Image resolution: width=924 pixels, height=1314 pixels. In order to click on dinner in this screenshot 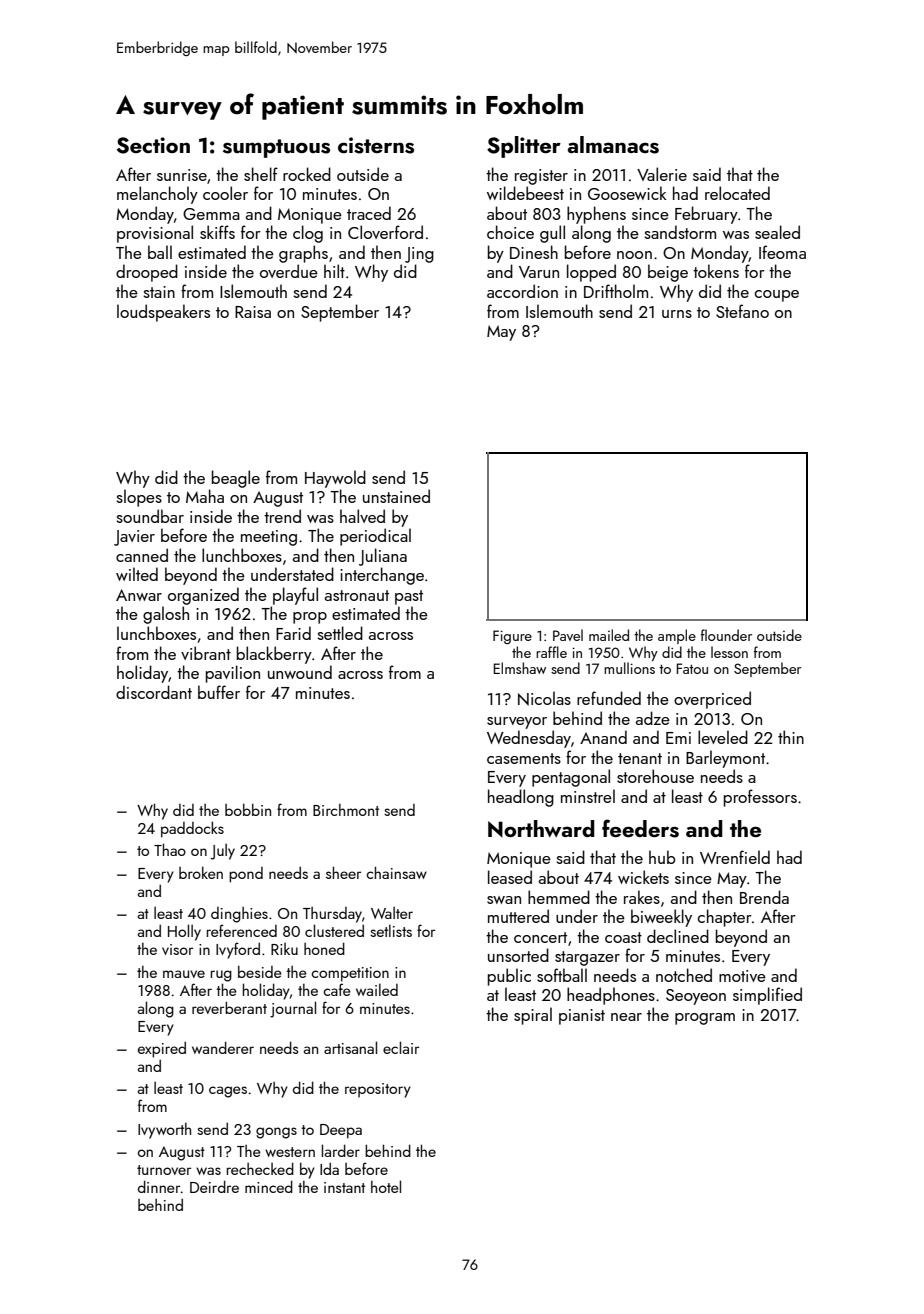, I will do `click(159, 1186)`.
